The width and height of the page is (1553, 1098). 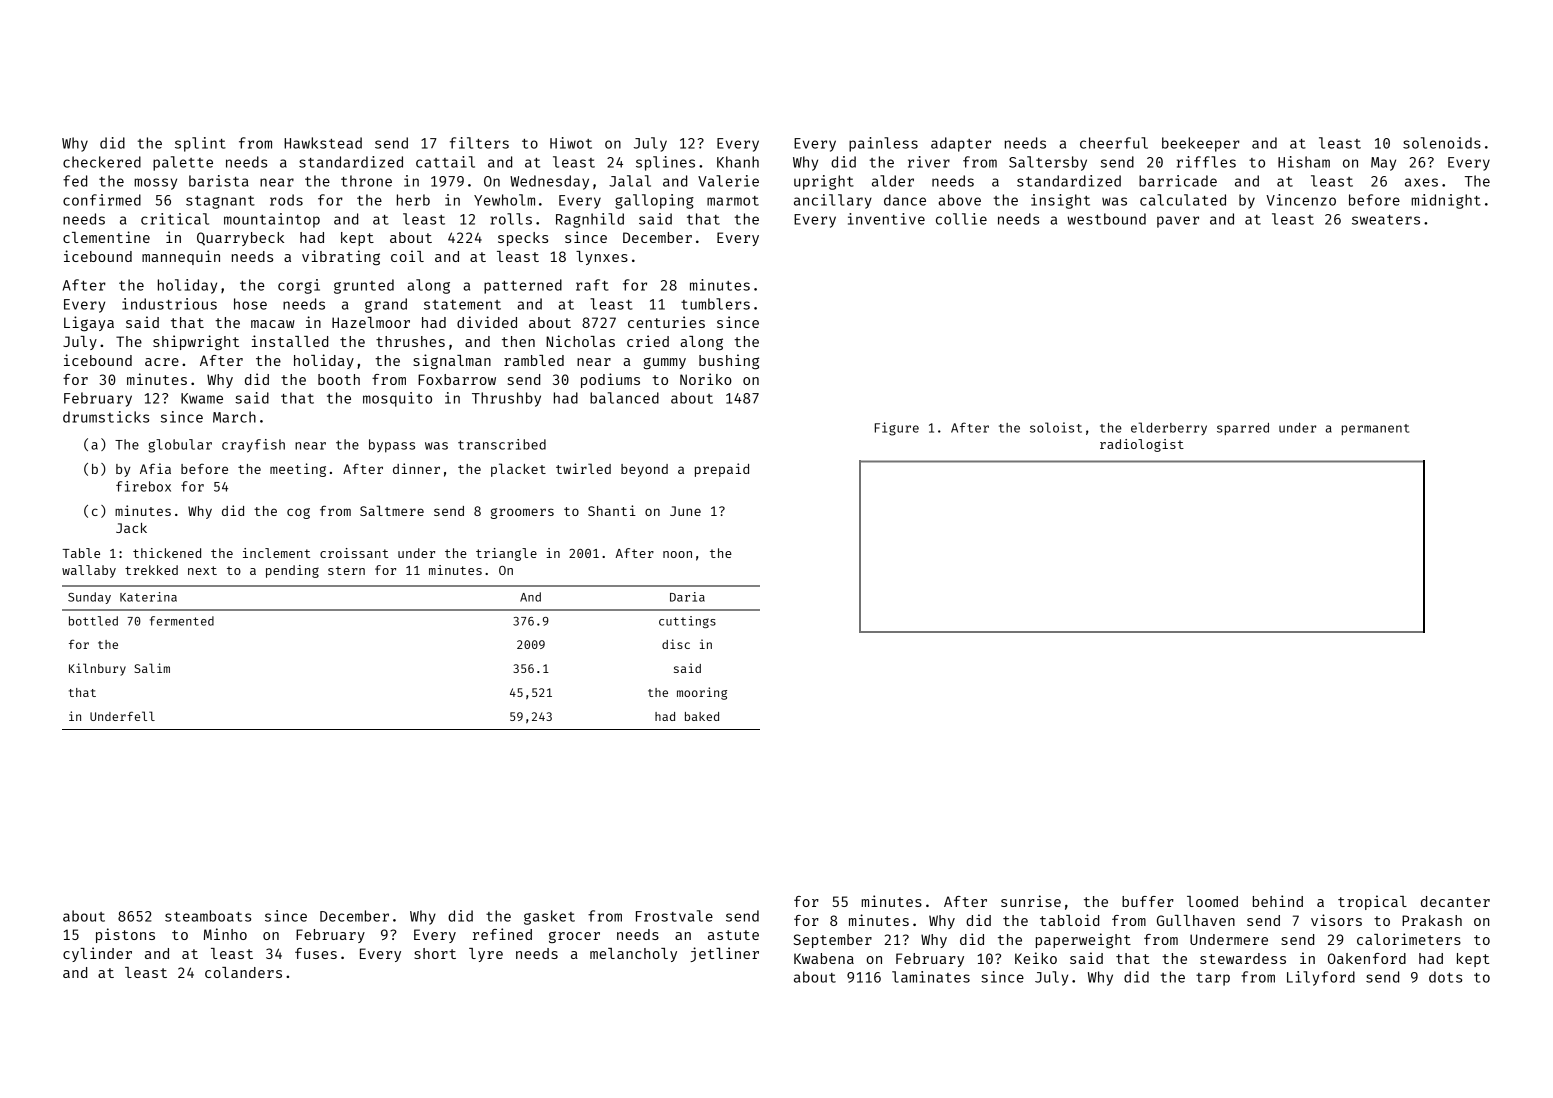 What do you see at coordinates (724, 954) in the page?
I see `jetliner` at bounding box center [724, 954].
